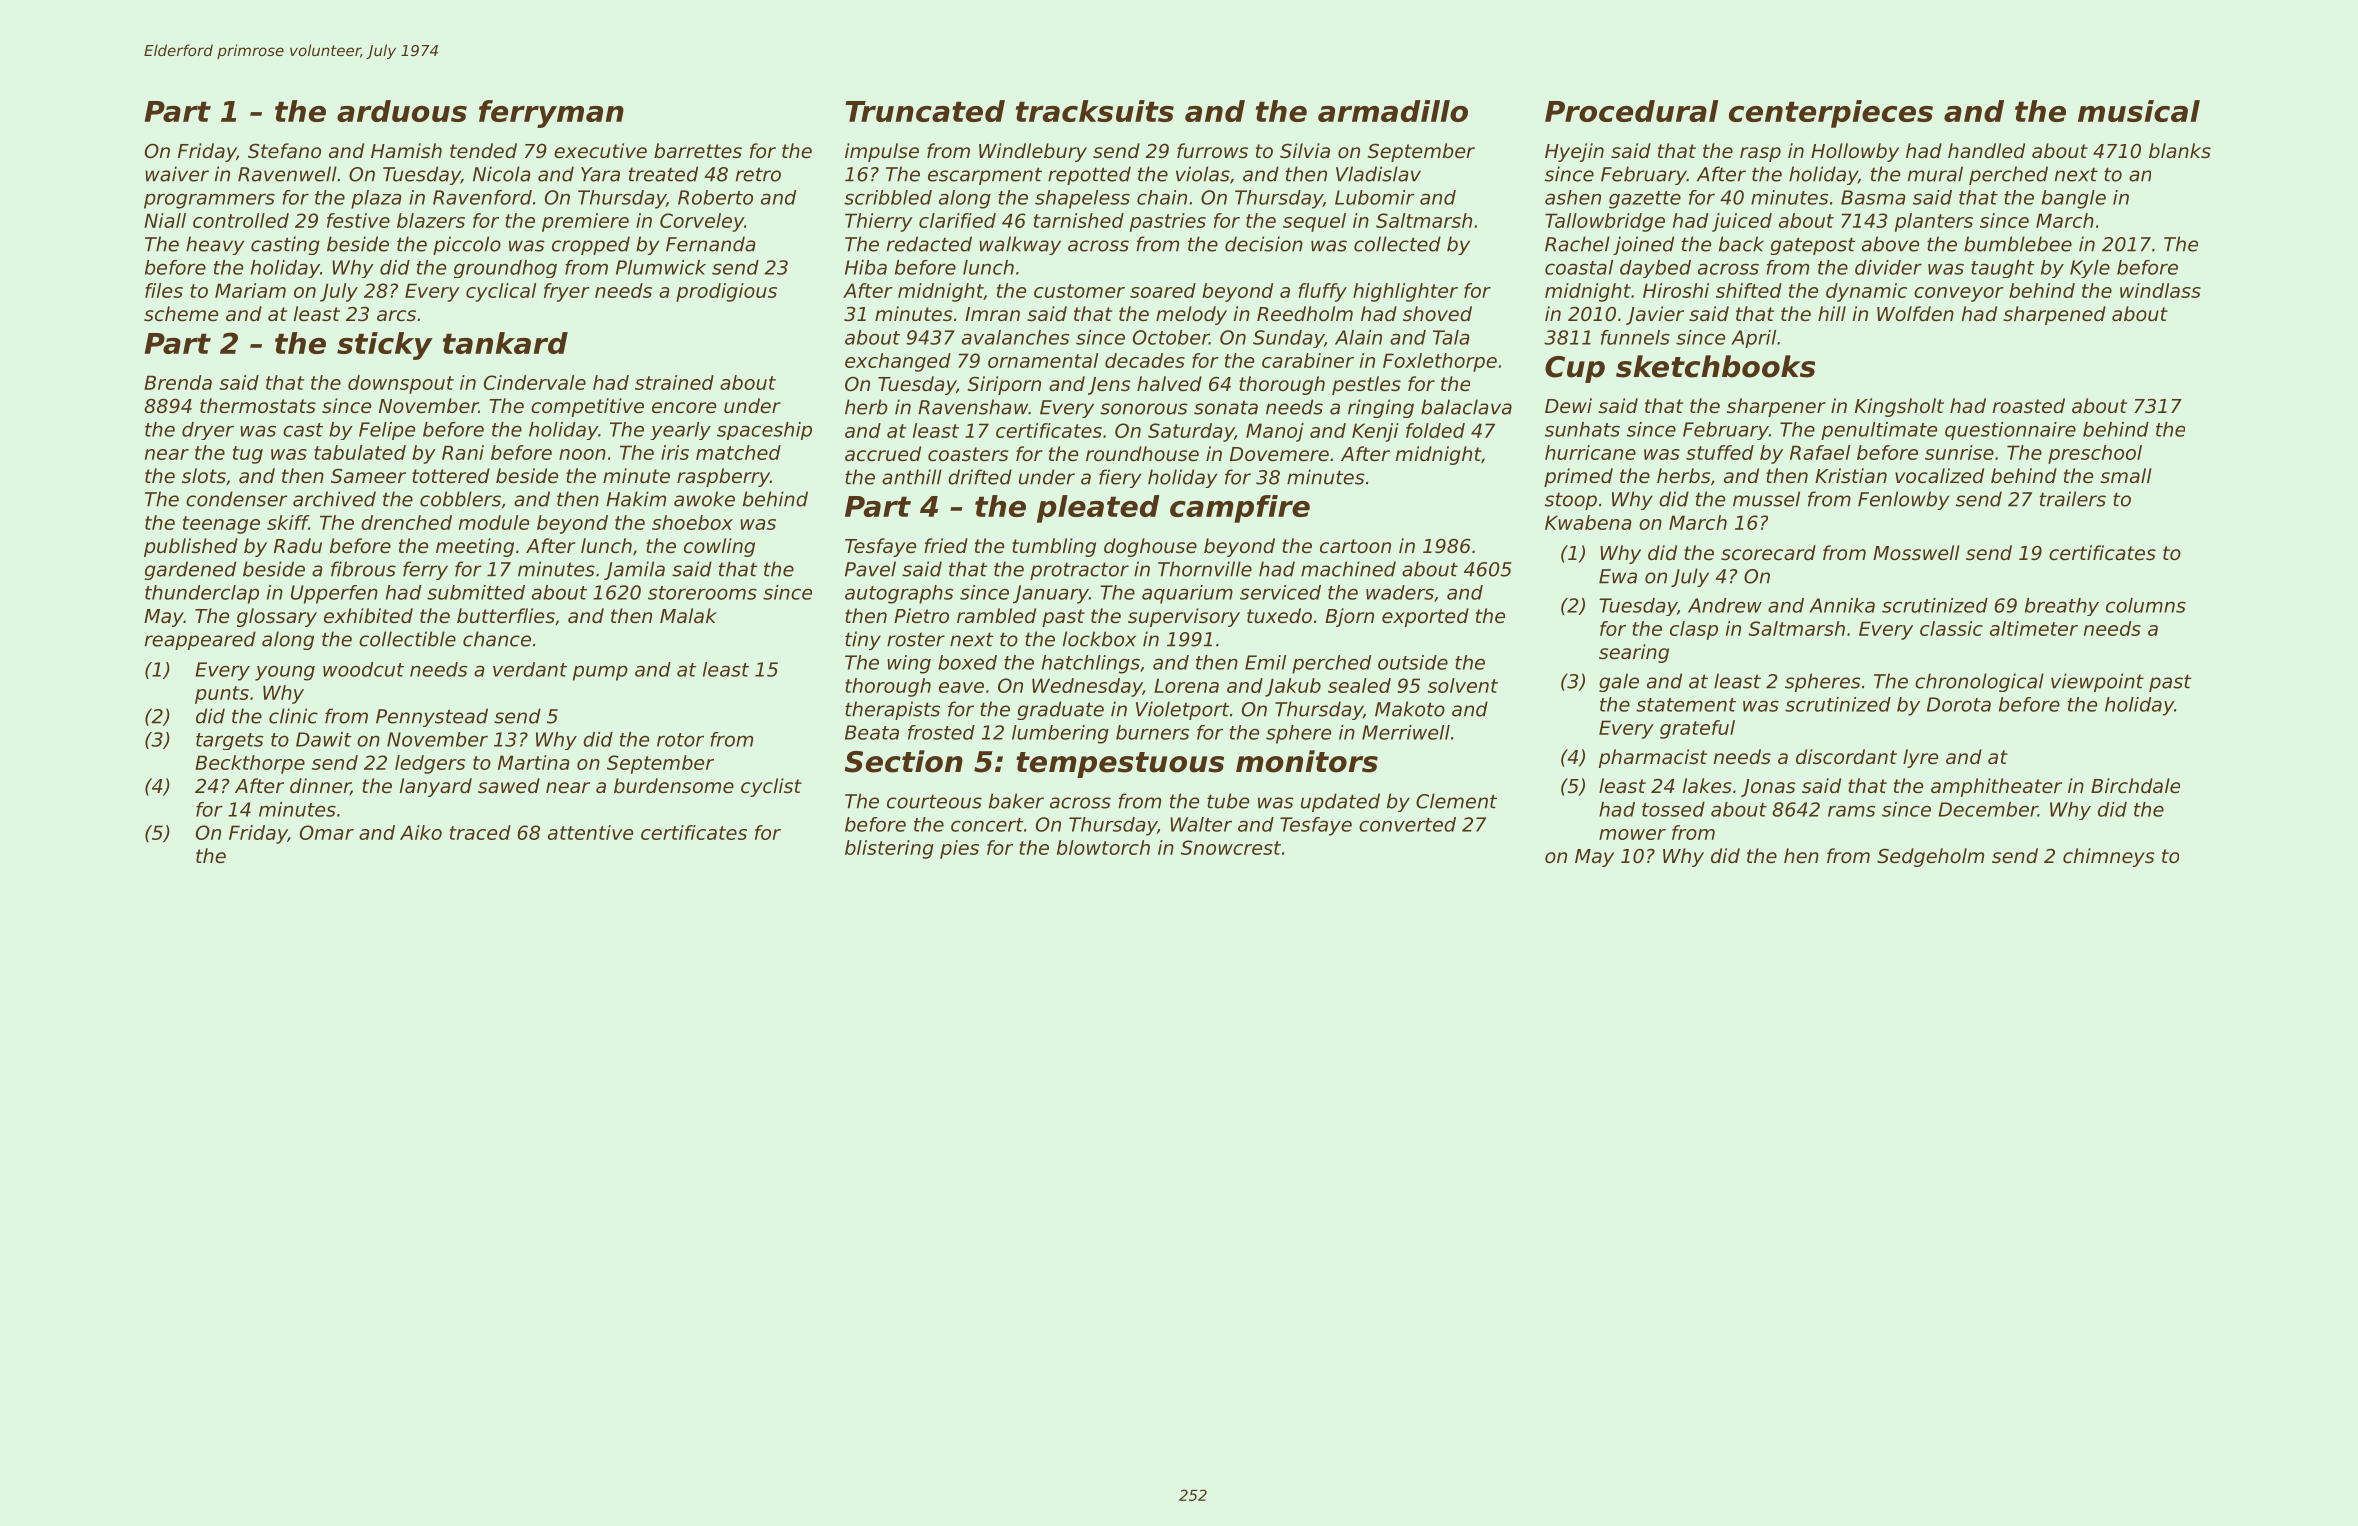  I want to click on burners, so click(1152, 732).
